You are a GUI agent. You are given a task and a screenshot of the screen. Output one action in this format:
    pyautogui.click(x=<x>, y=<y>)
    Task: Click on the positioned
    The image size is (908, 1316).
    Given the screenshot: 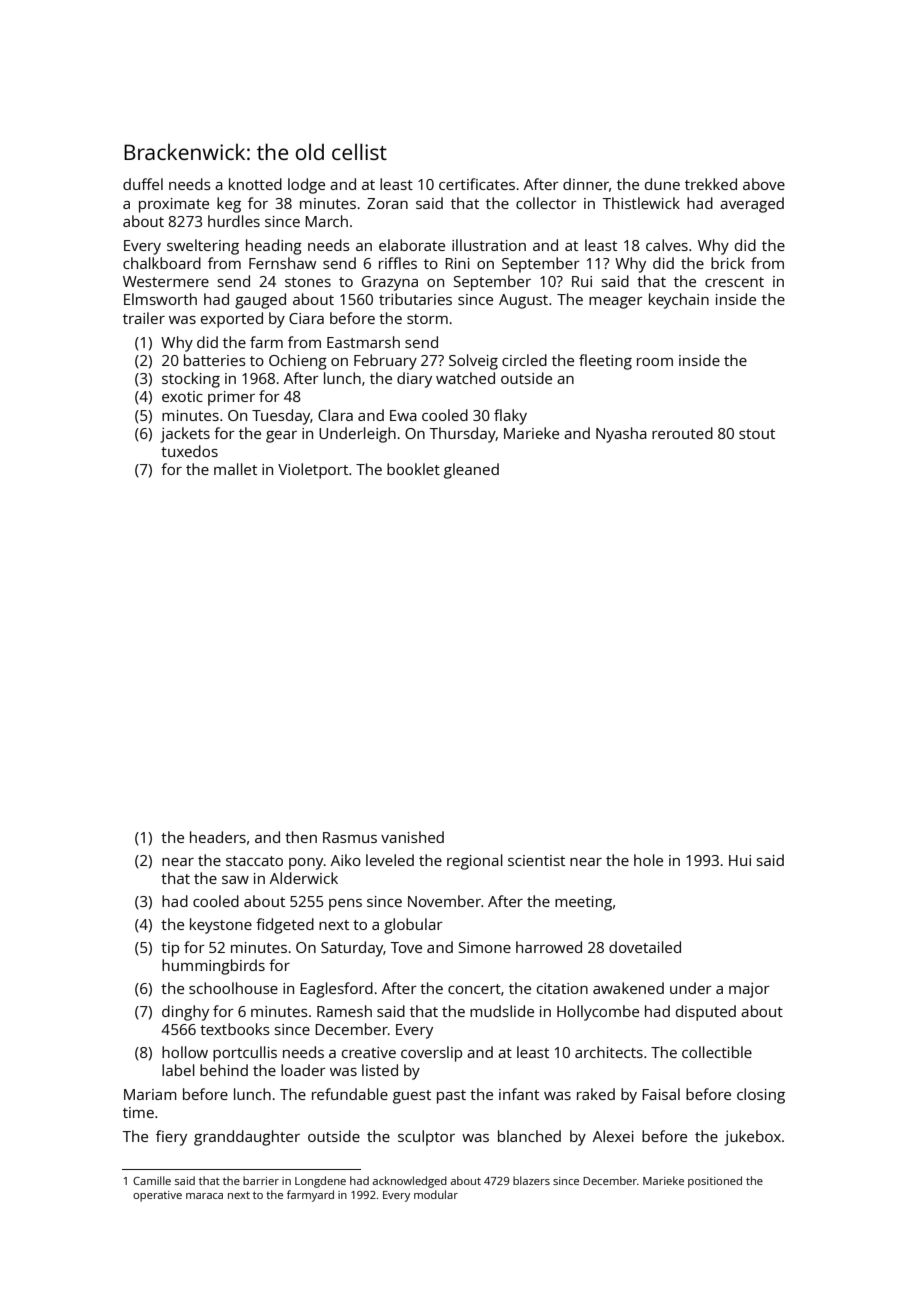 What is the action you would take?
    pyautogui.click(x=715, y=1182)
